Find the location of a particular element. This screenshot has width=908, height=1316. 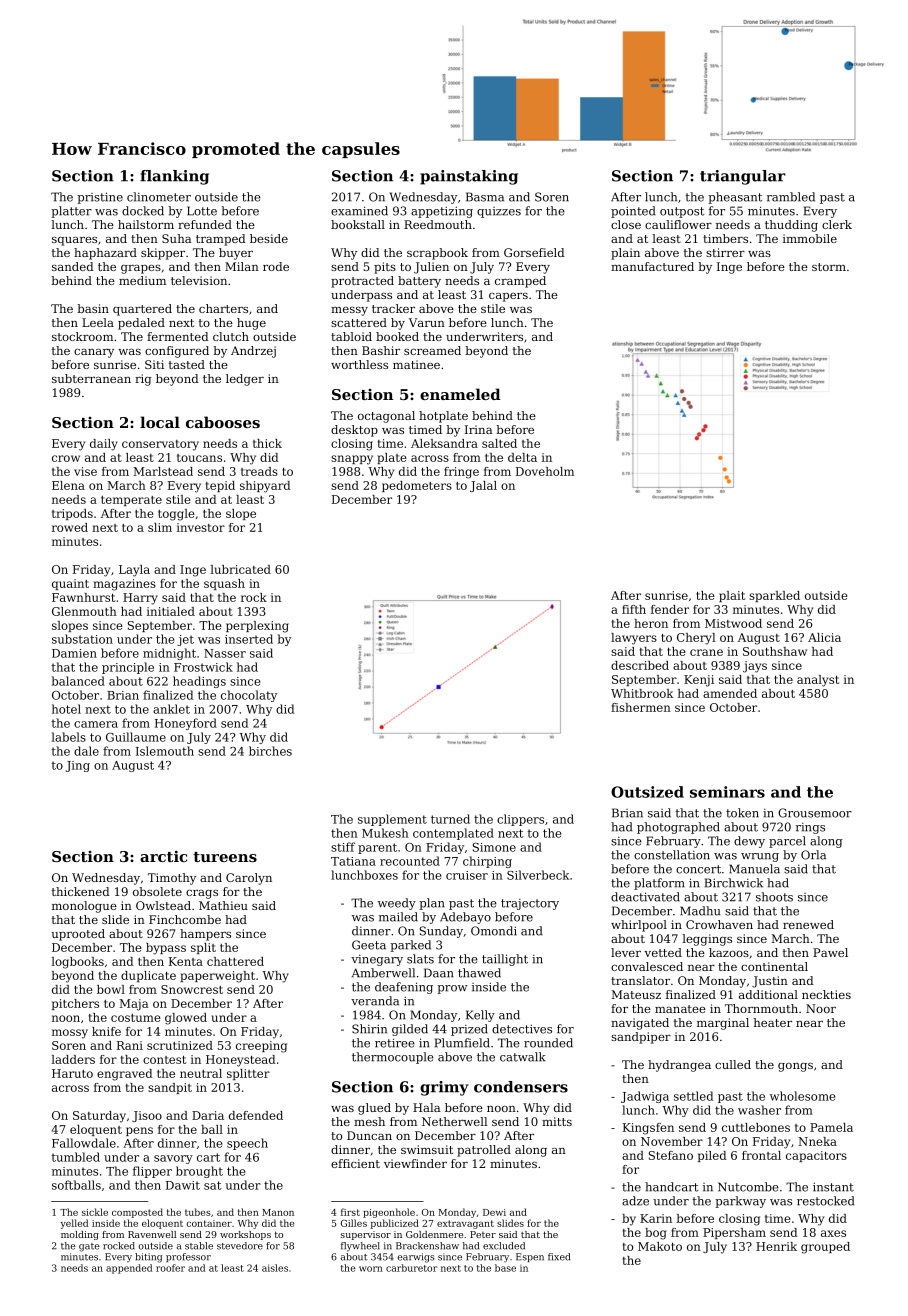

inserted is located at coordinates (249, 639).
